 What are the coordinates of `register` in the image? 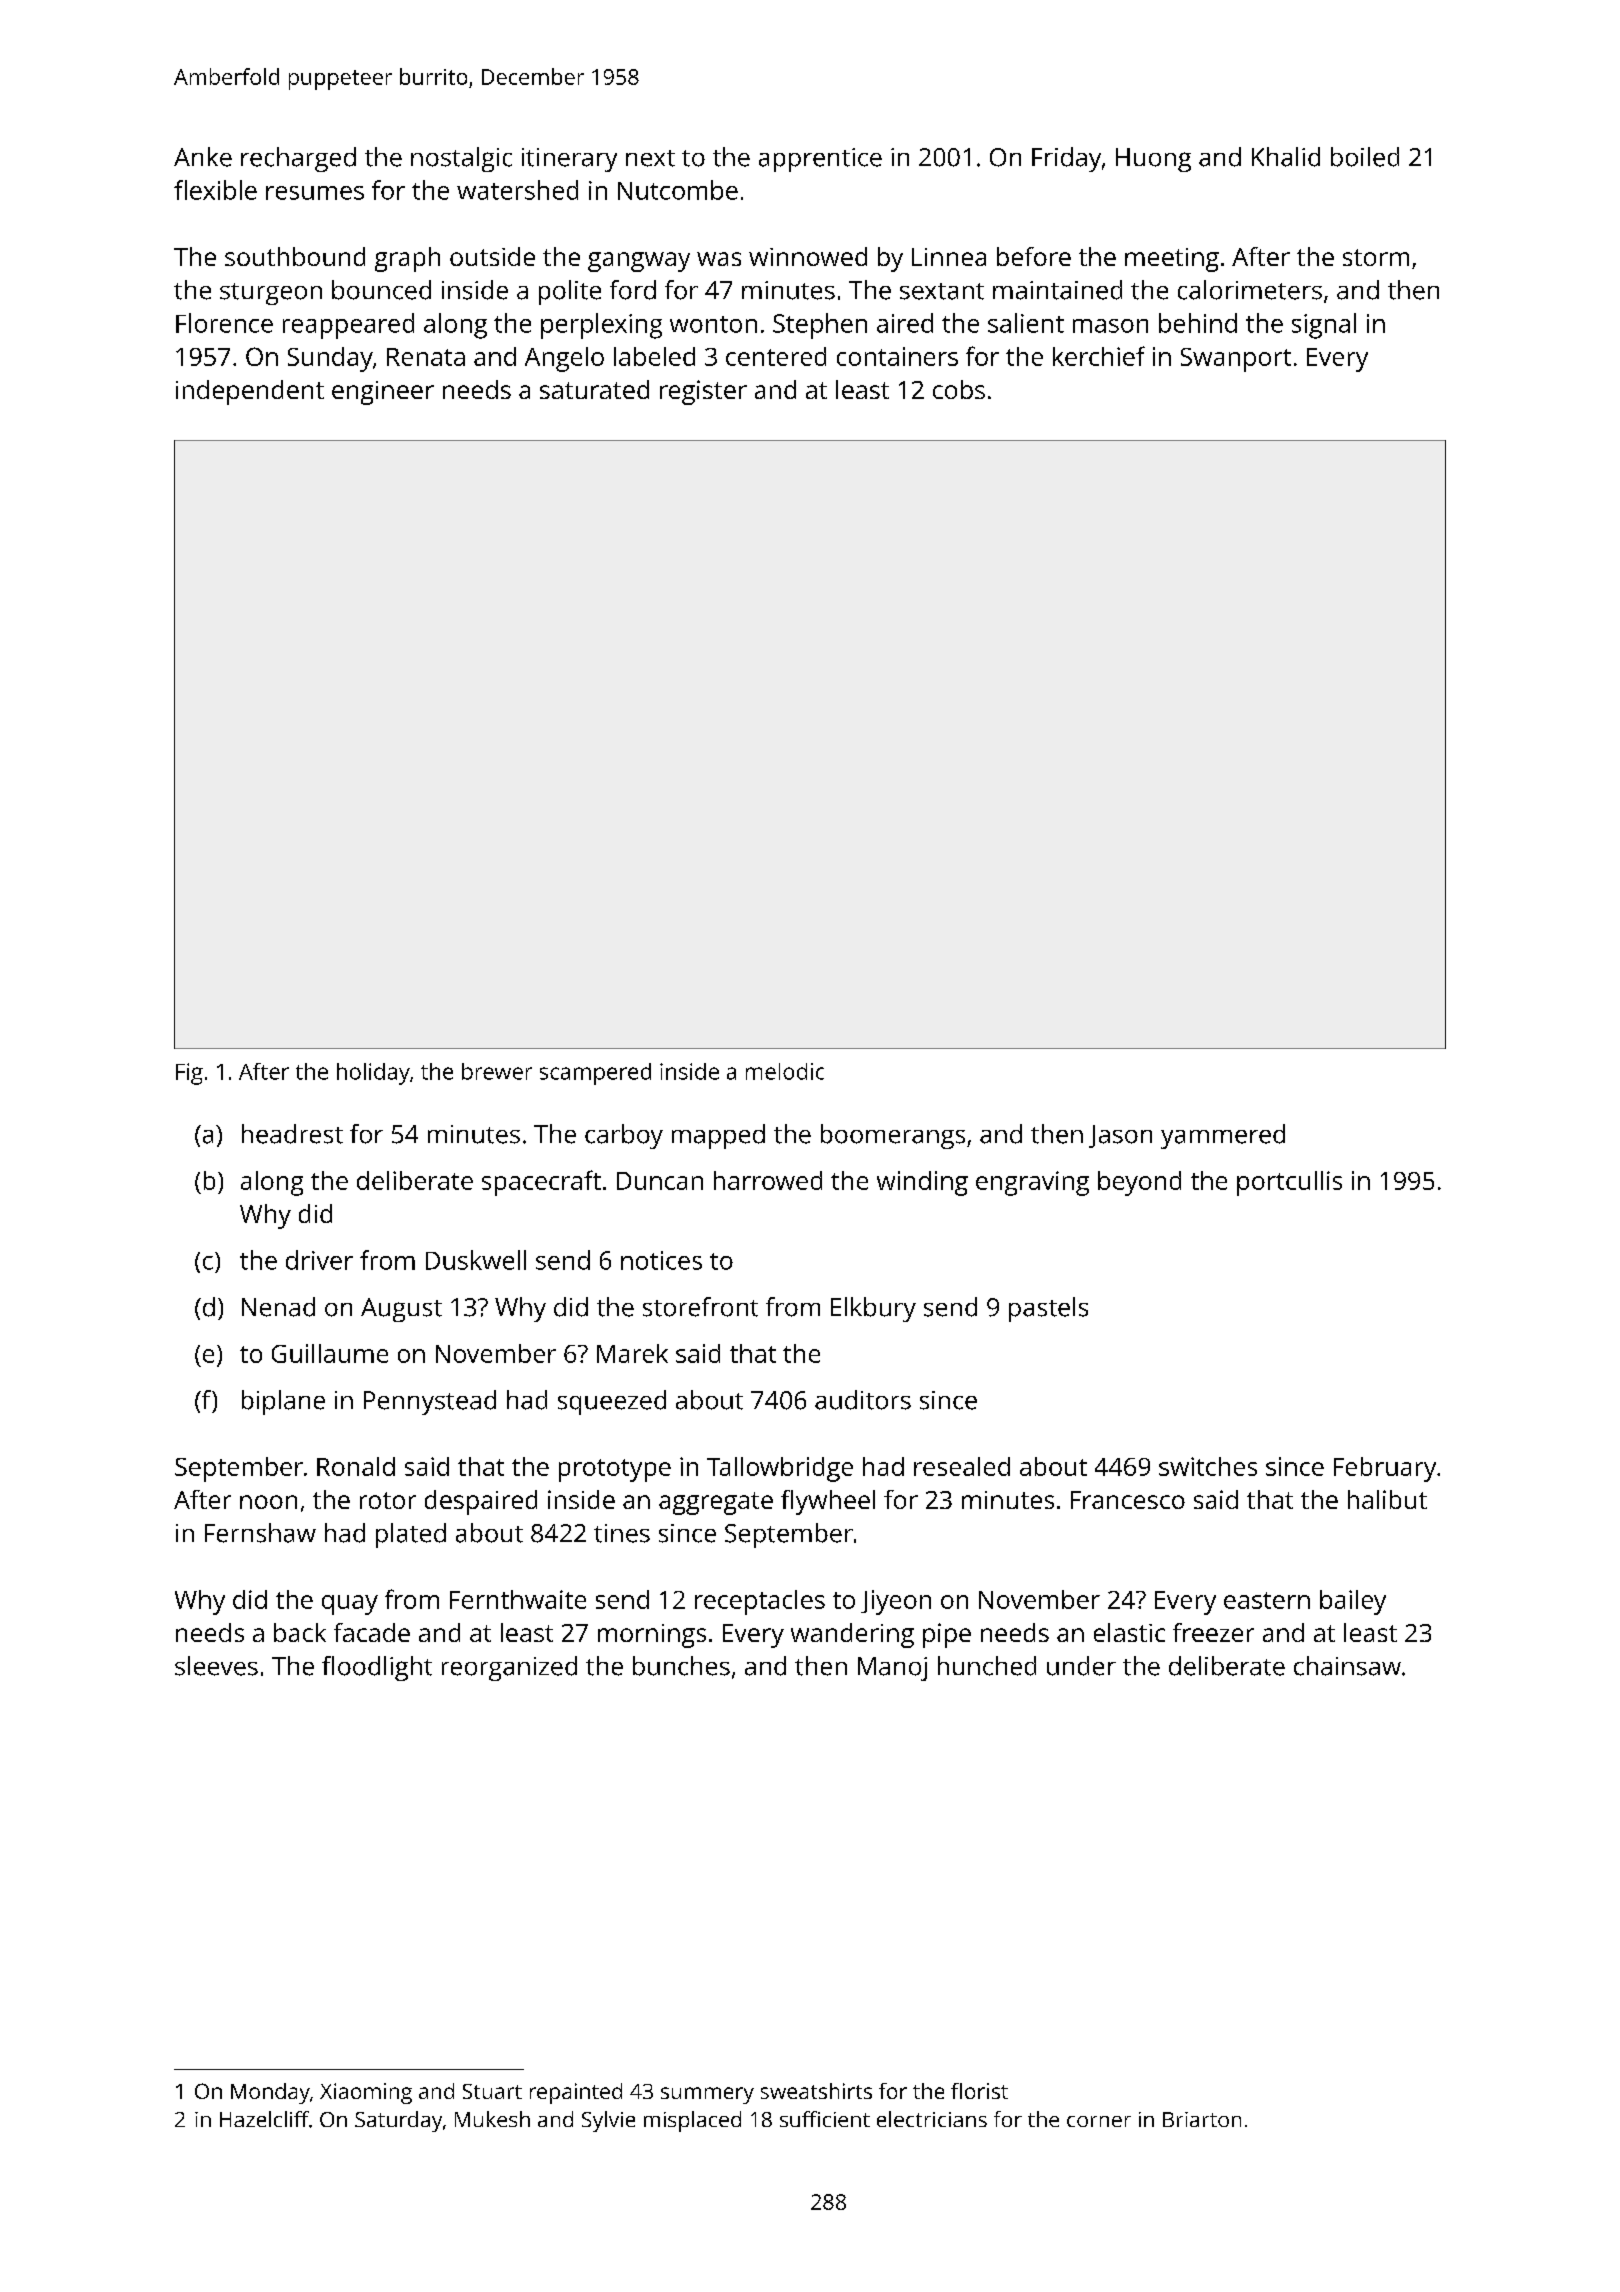 It's located at (703, 392).
